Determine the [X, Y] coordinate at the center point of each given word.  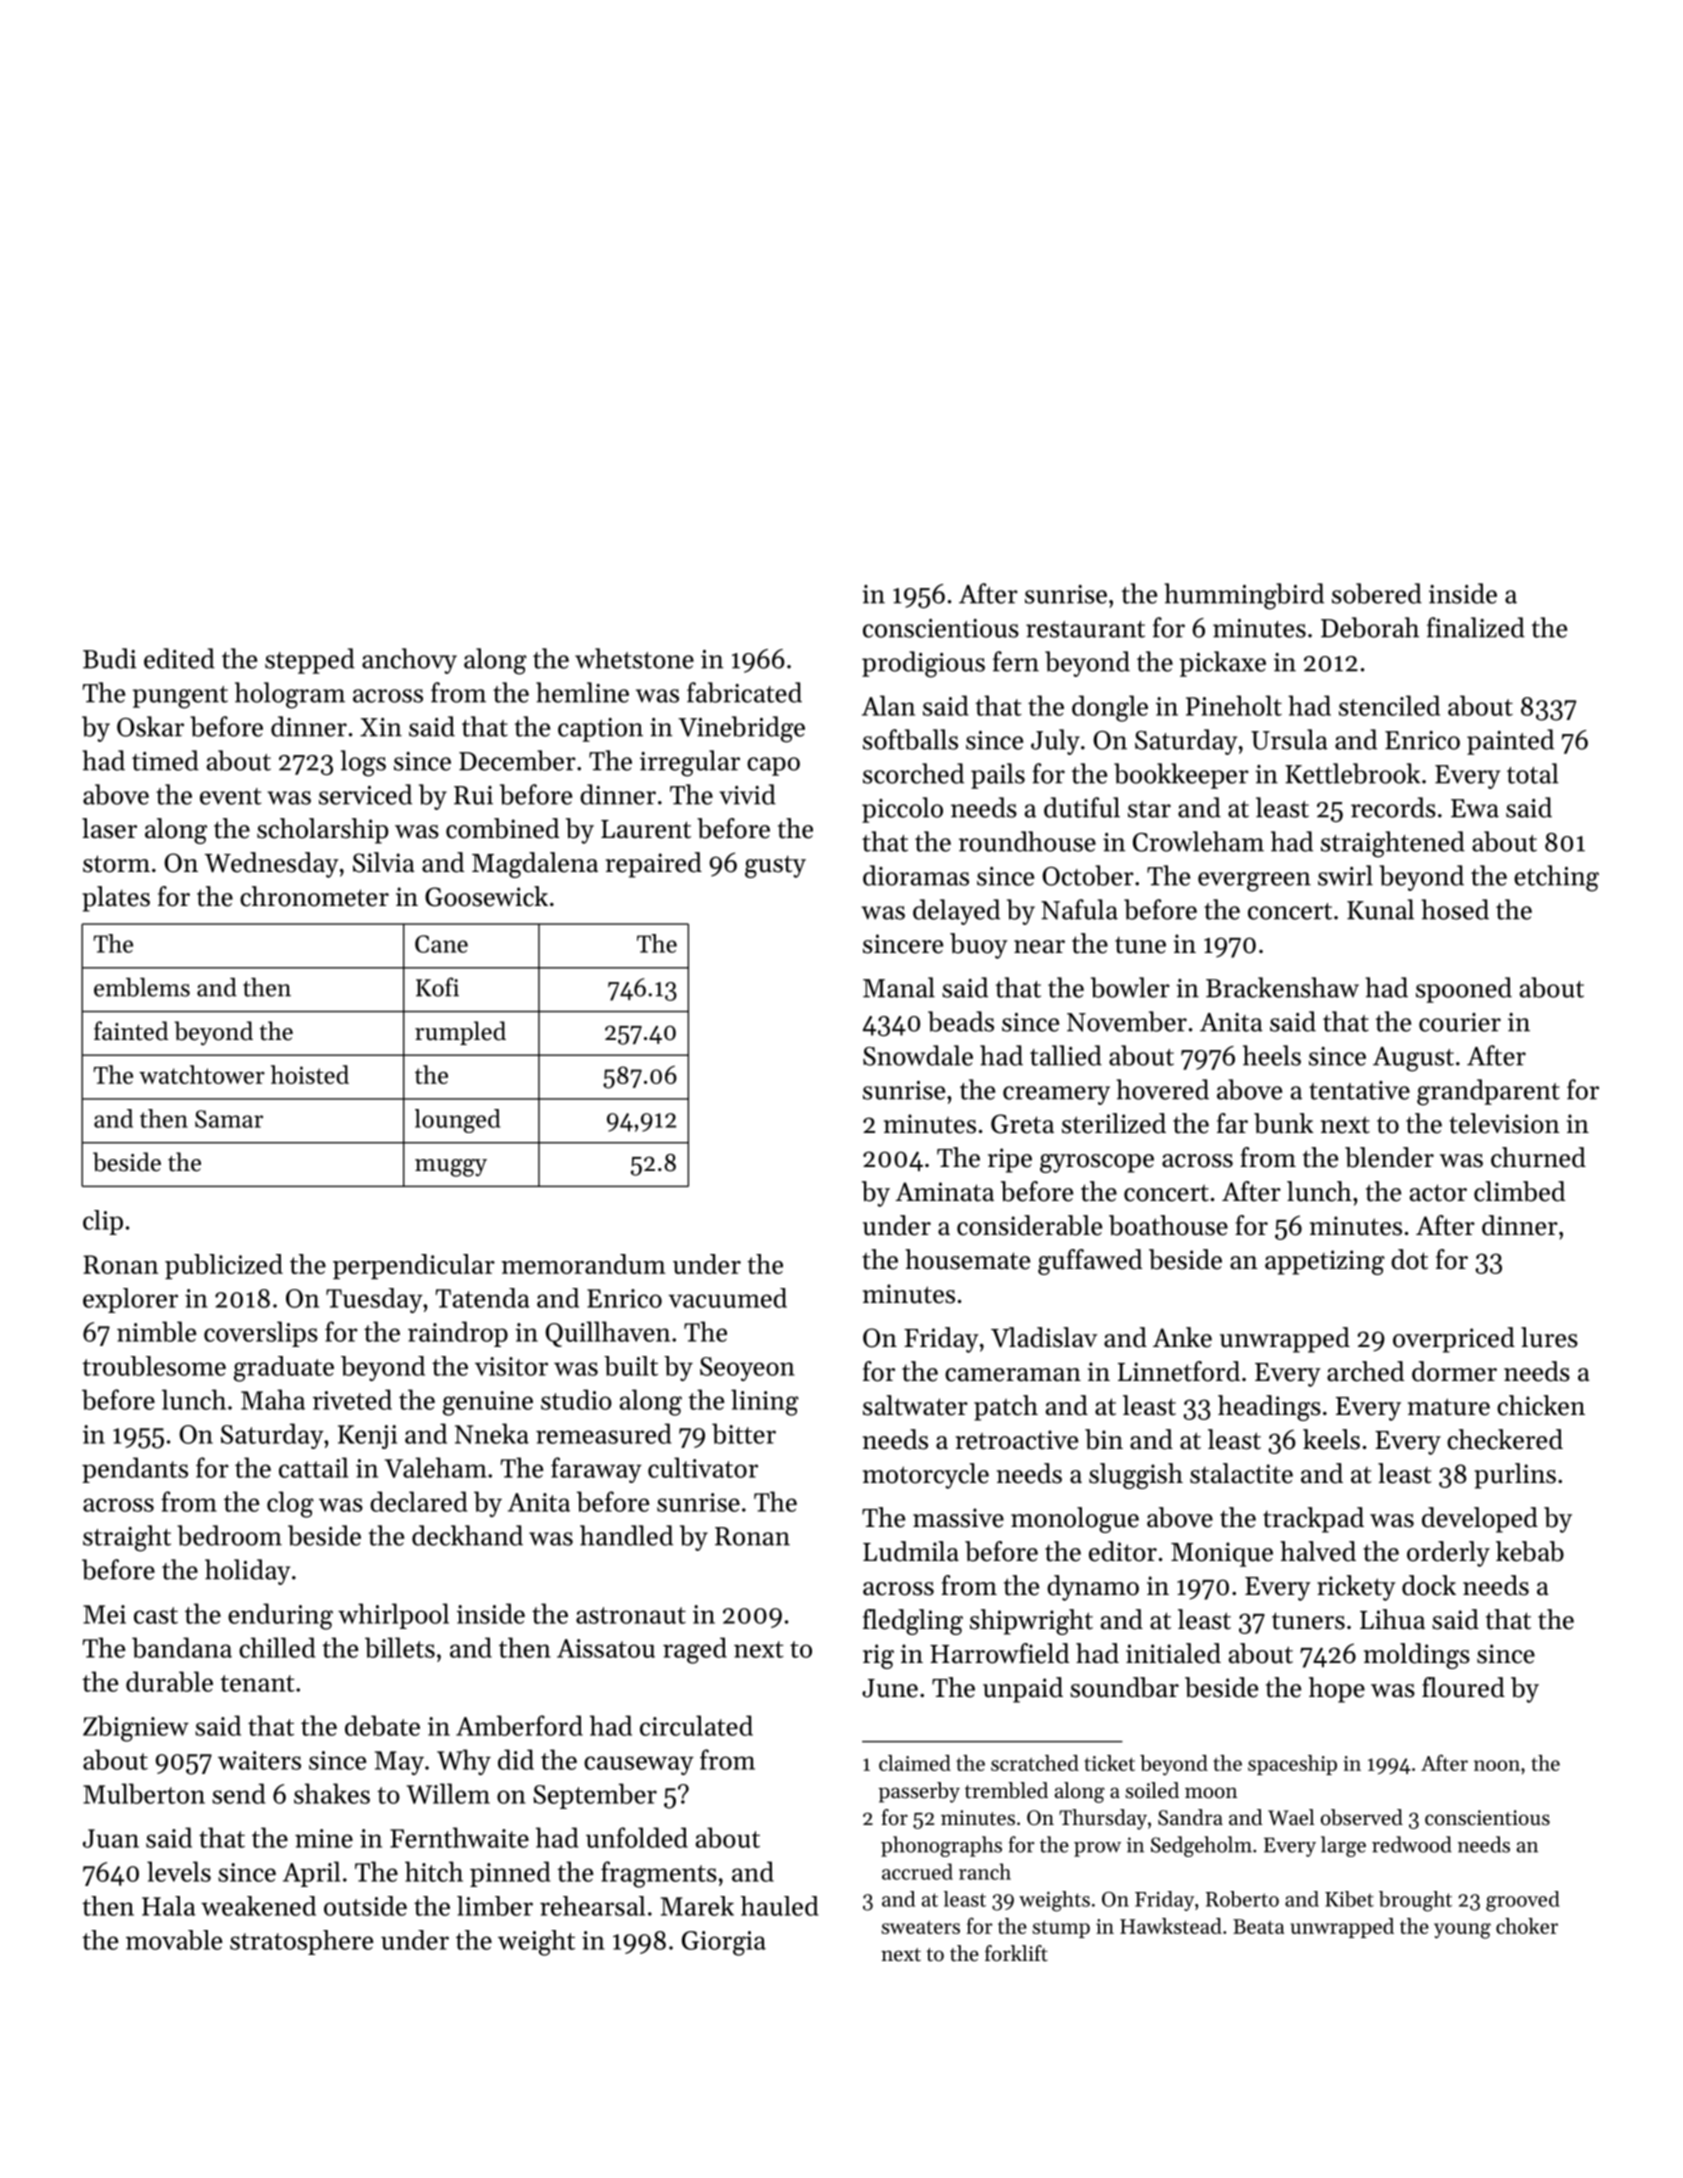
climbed [1519, 1191]
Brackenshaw [1282, 987]
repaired [654, 865]
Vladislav [1044, 1337]
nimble [156, 1331]
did [516, 1759]
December [517, 760]
